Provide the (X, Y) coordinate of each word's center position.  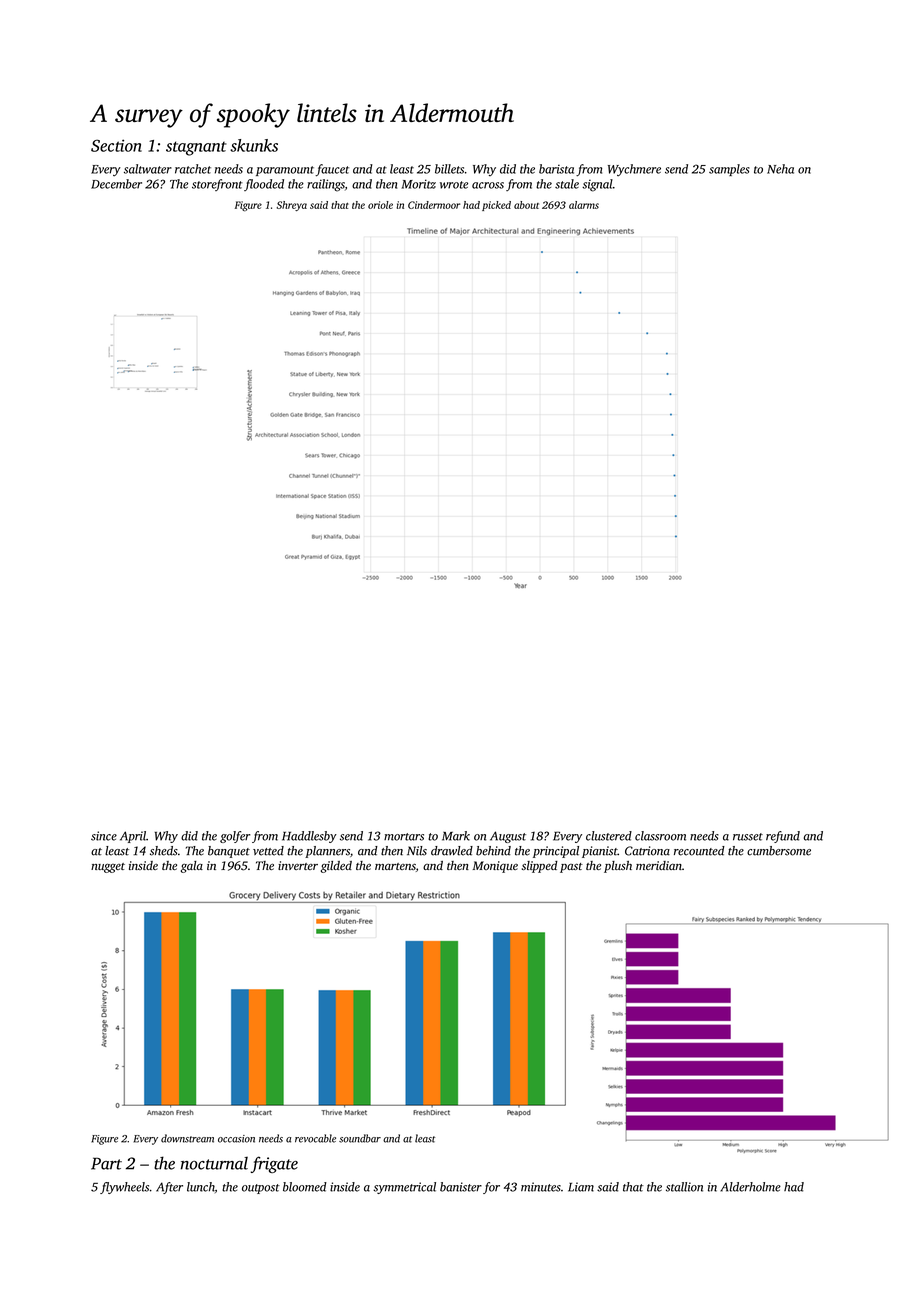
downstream (187, 1138)
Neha (780, 169)
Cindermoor (434, 205)
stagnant (196, 148)
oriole (380, 205)
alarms (584, 205)
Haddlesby (309, 837)
